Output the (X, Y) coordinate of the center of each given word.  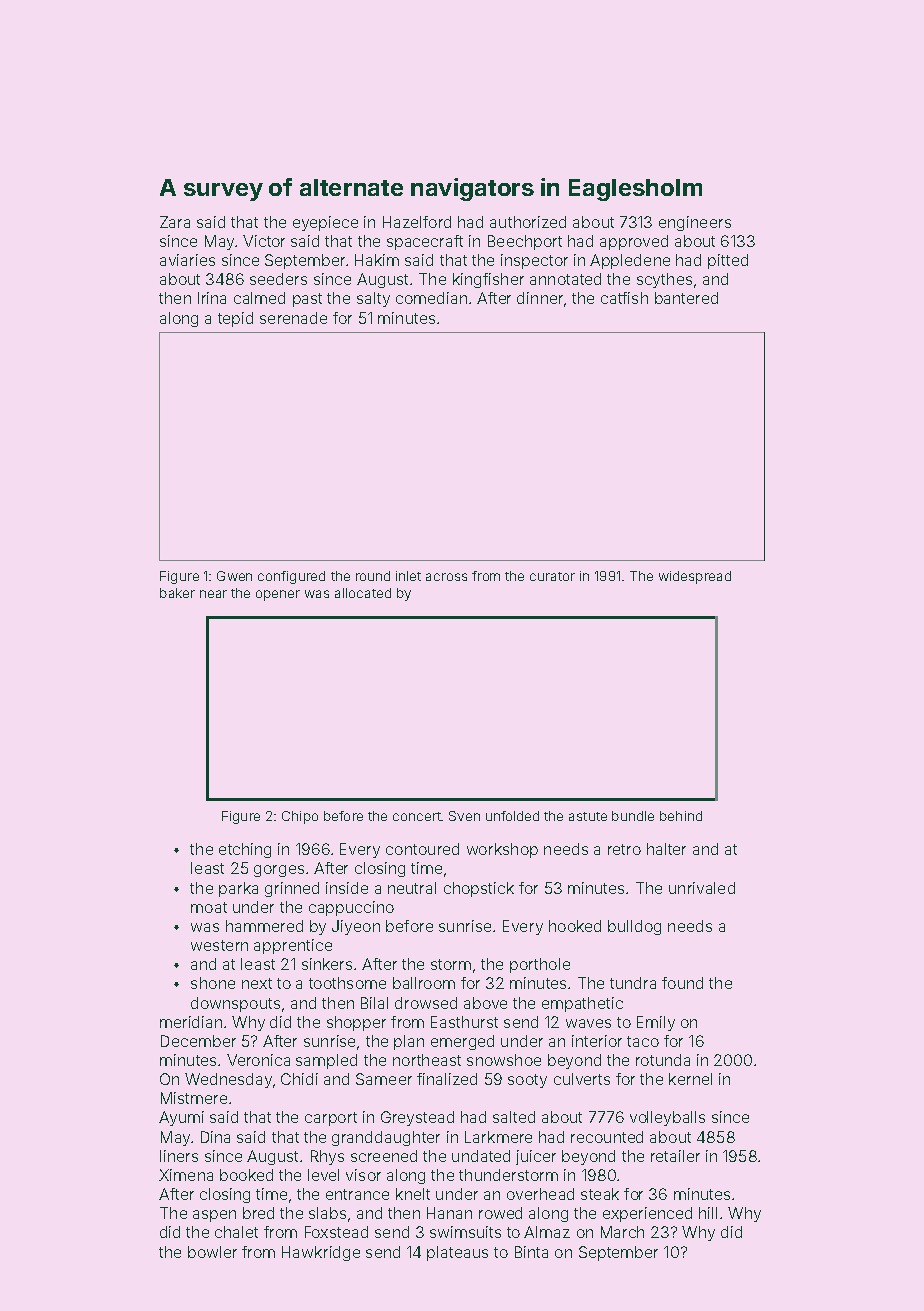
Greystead (417, 1118)
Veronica (258, 1060)
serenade (293, 318)
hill (708, 1213)
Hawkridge (321, 1253)
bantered (686, 298)
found (682, 983)
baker (177, 593)
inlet (408, 576)
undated (481, 1156)
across (446, 577)
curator (552, 576)
